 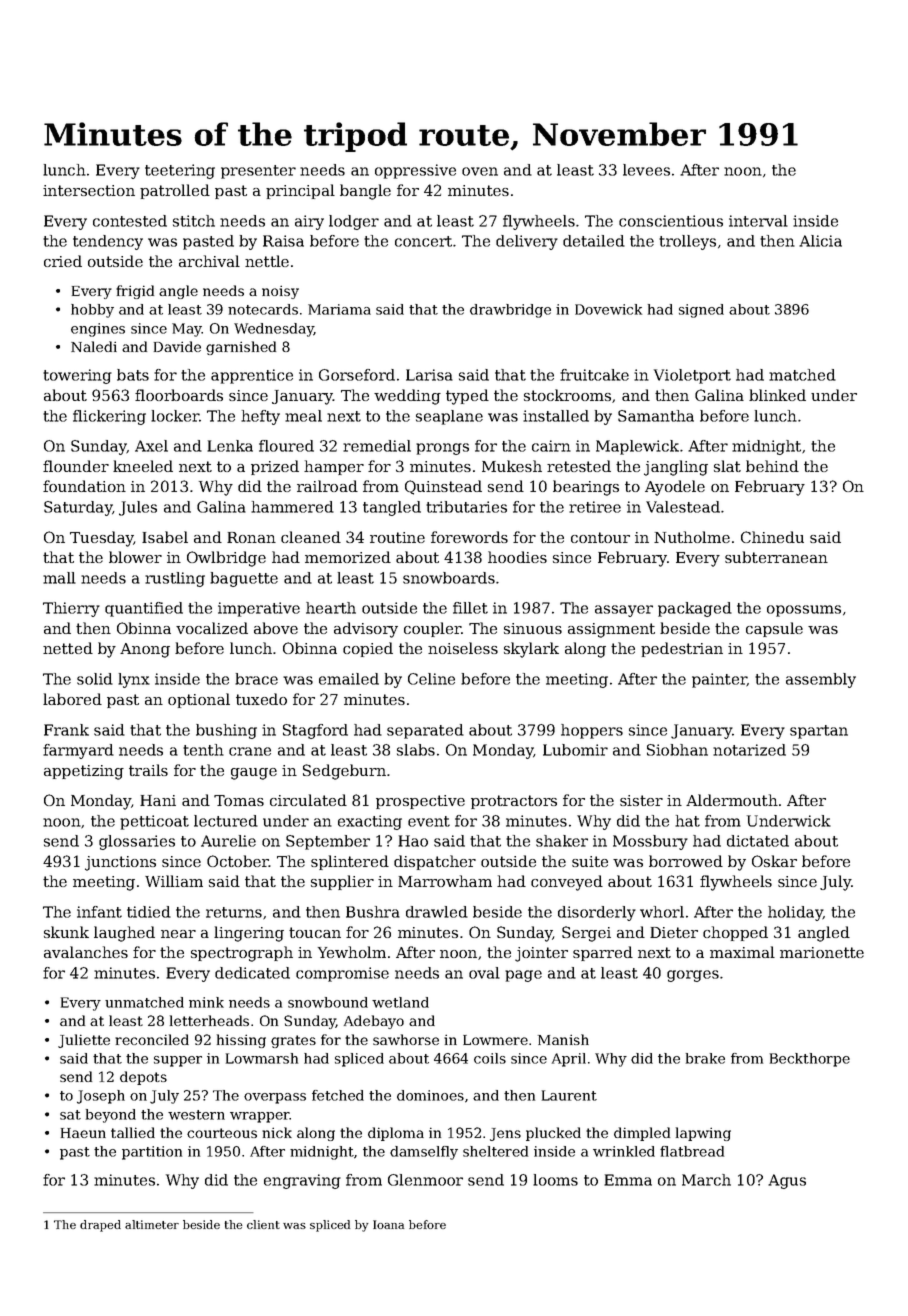 I want to click on floorboards, so click(x=179, y=395).
